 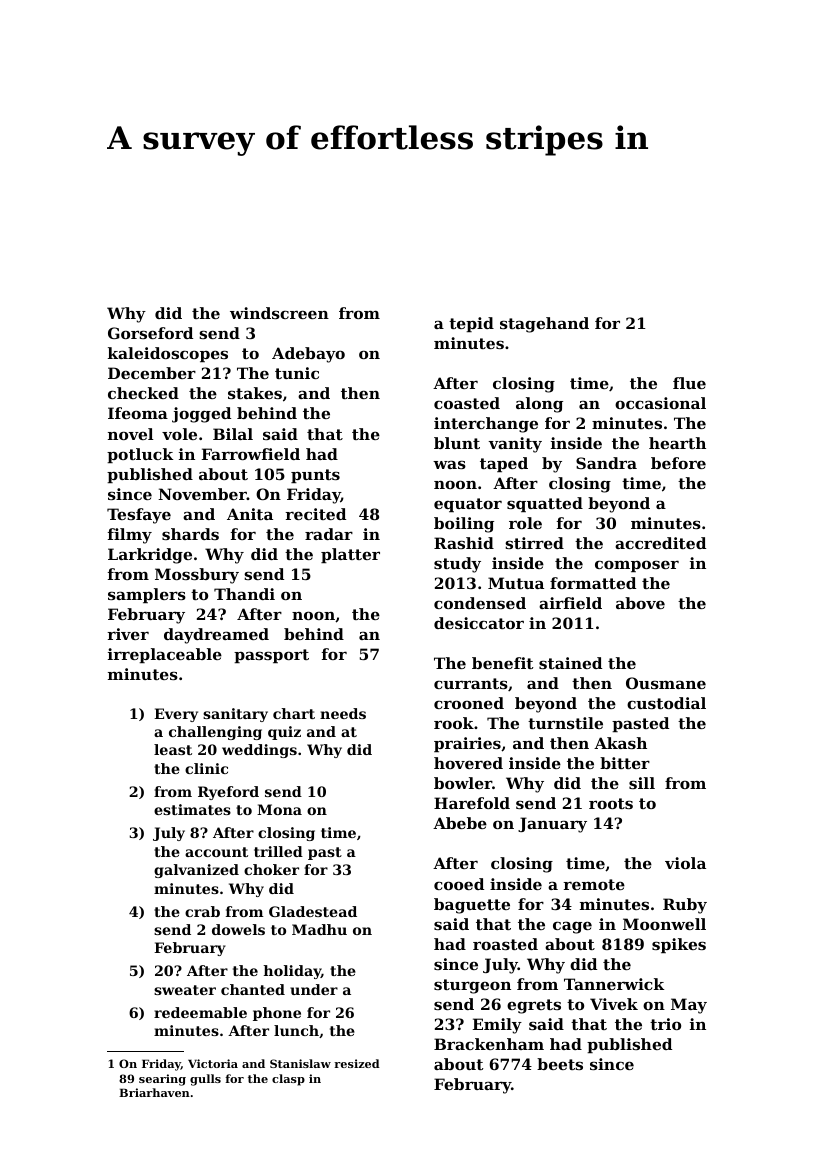 What do you see at coordinates (472, 803) in the document?
I see `Harefold` at bounding box center [472, 803].
